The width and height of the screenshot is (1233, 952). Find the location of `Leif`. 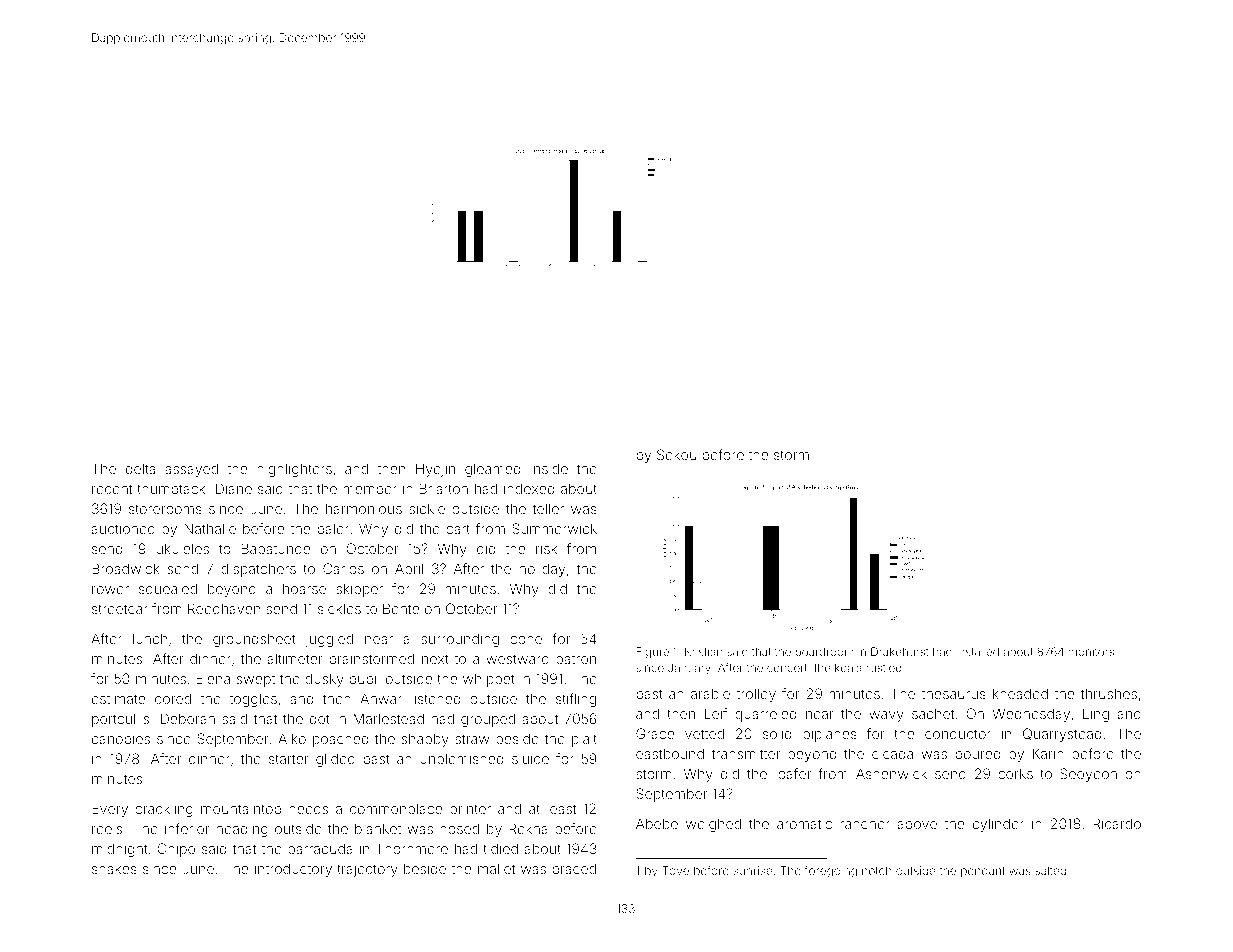

Leif is located at coordinates (716, 713).
